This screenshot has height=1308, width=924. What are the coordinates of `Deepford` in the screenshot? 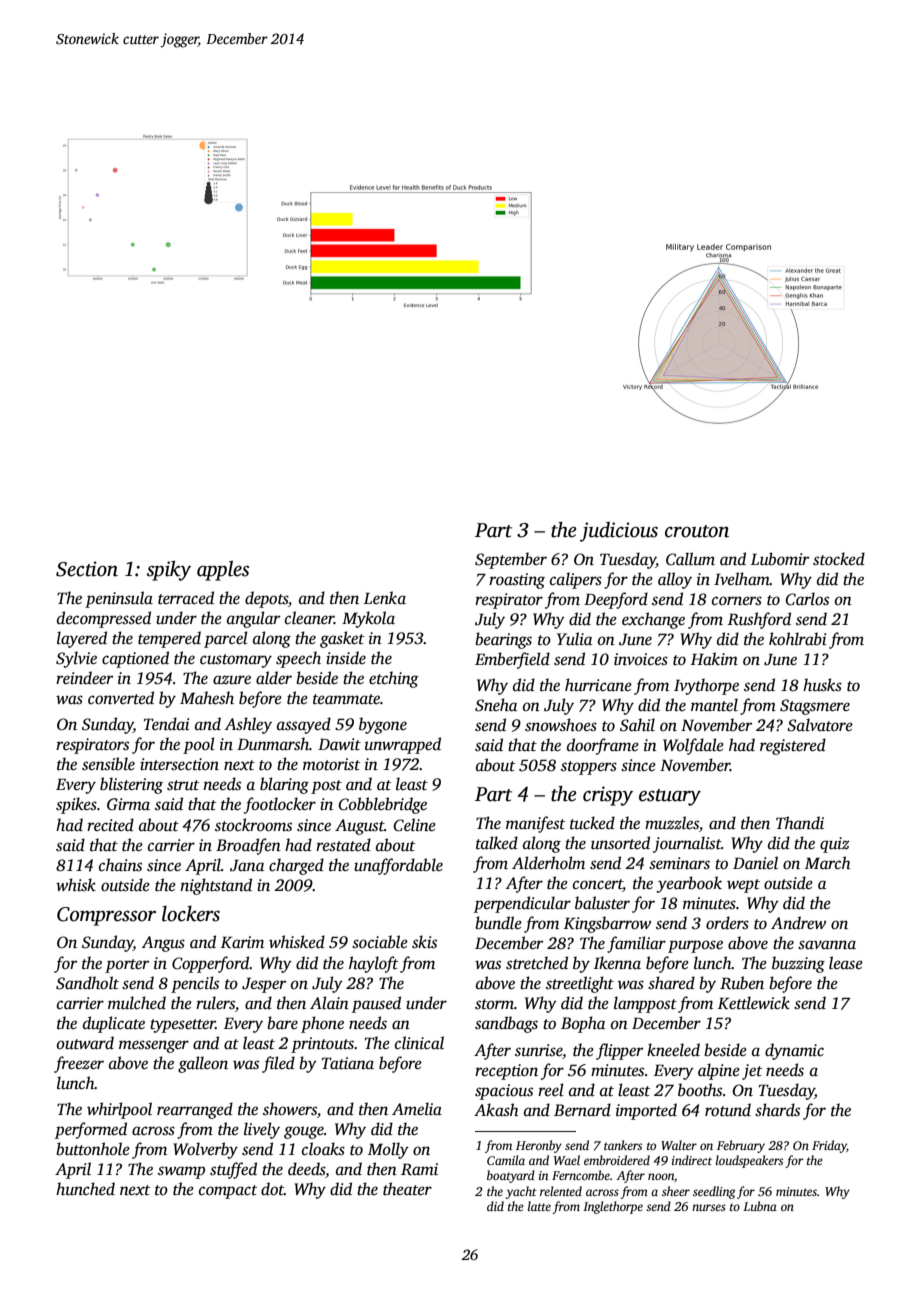 It's located at (616, 600).
